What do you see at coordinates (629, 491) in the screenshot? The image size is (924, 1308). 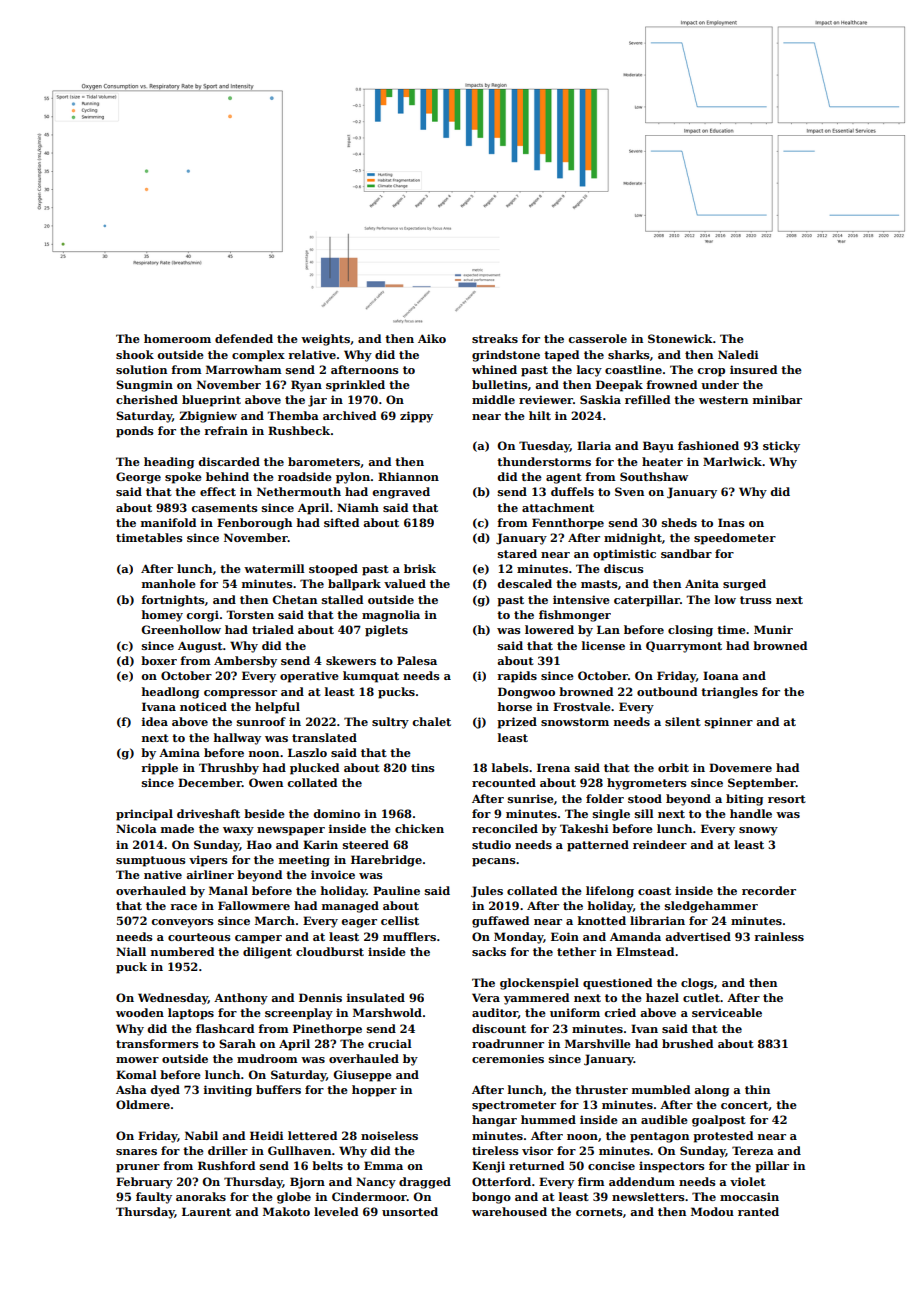 I see `Sven` at bounding box center [629, 491].
